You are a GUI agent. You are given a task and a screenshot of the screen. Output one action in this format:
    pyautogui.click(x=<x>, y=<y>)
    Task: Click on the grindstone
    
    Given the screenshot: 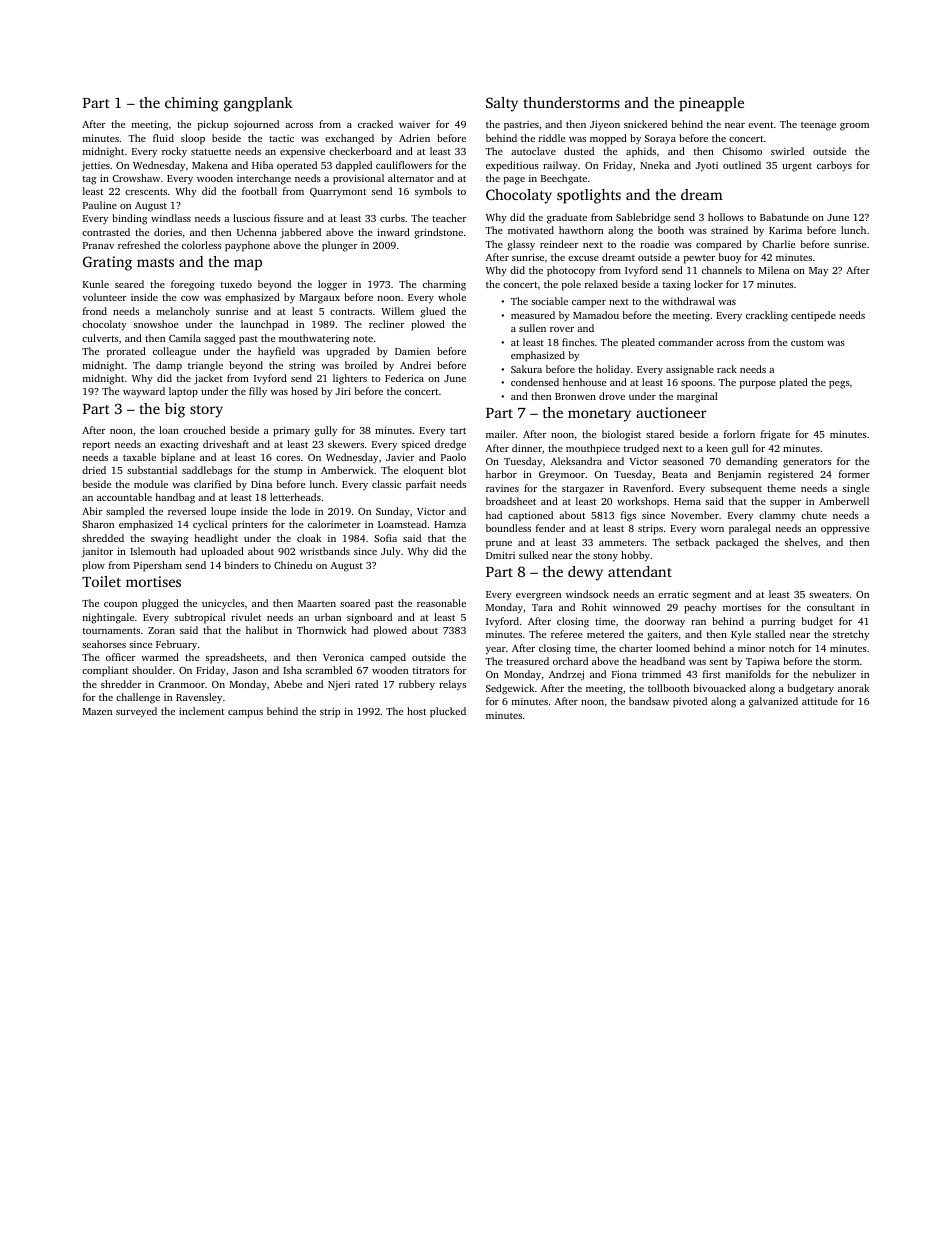 What is the action you would take?
    pyautogui.click(x=438, y=233)
